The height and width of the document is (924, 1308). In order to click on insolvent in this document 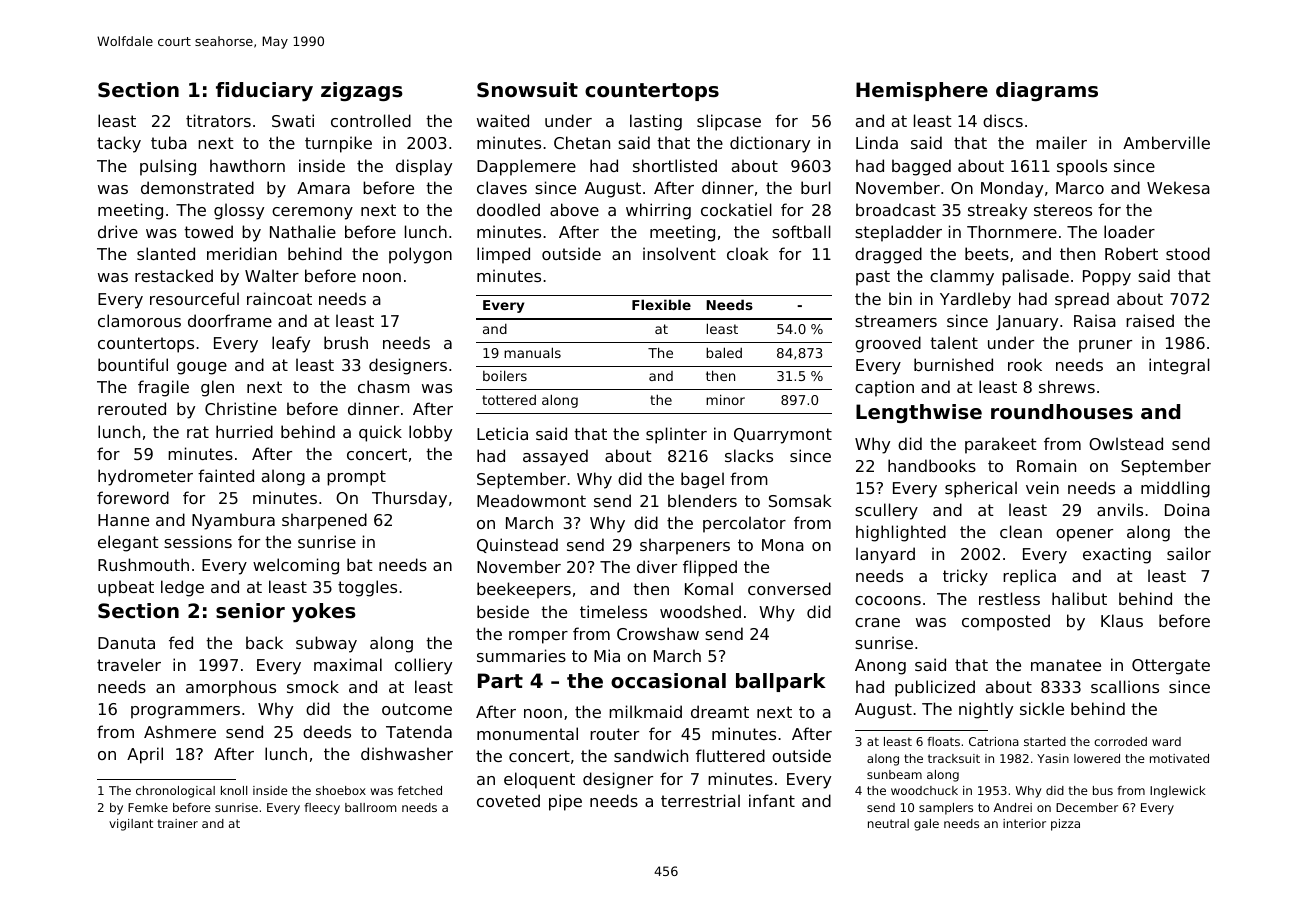, I will do `click(679, 253)`.
